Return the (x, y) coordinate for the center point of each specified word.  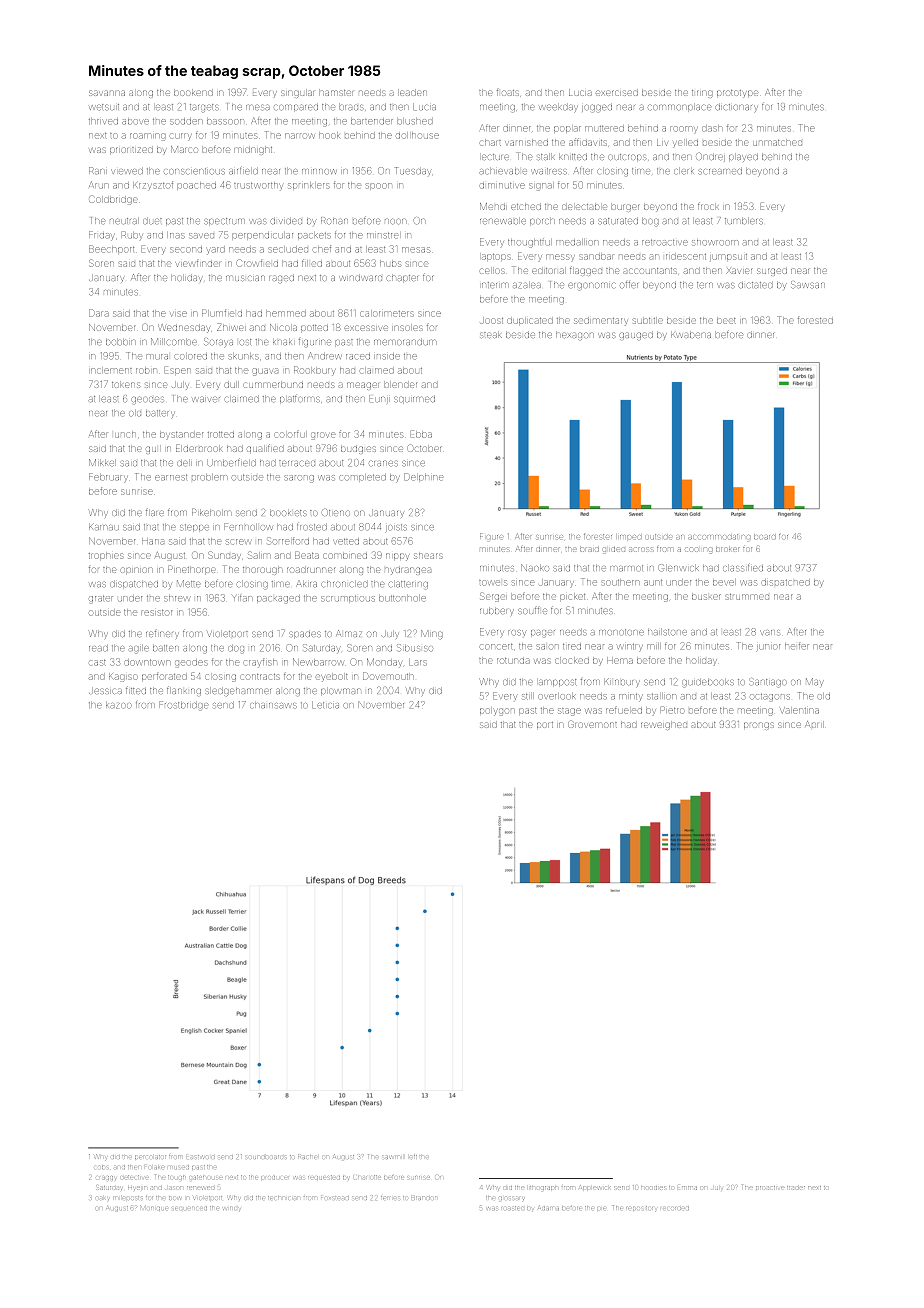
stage (569, 712)
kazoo (118, 706)
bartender (372, 121)
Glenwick (679, 567)
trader (796, 1188)
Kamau (104, 527)
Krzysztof (153, 185)
